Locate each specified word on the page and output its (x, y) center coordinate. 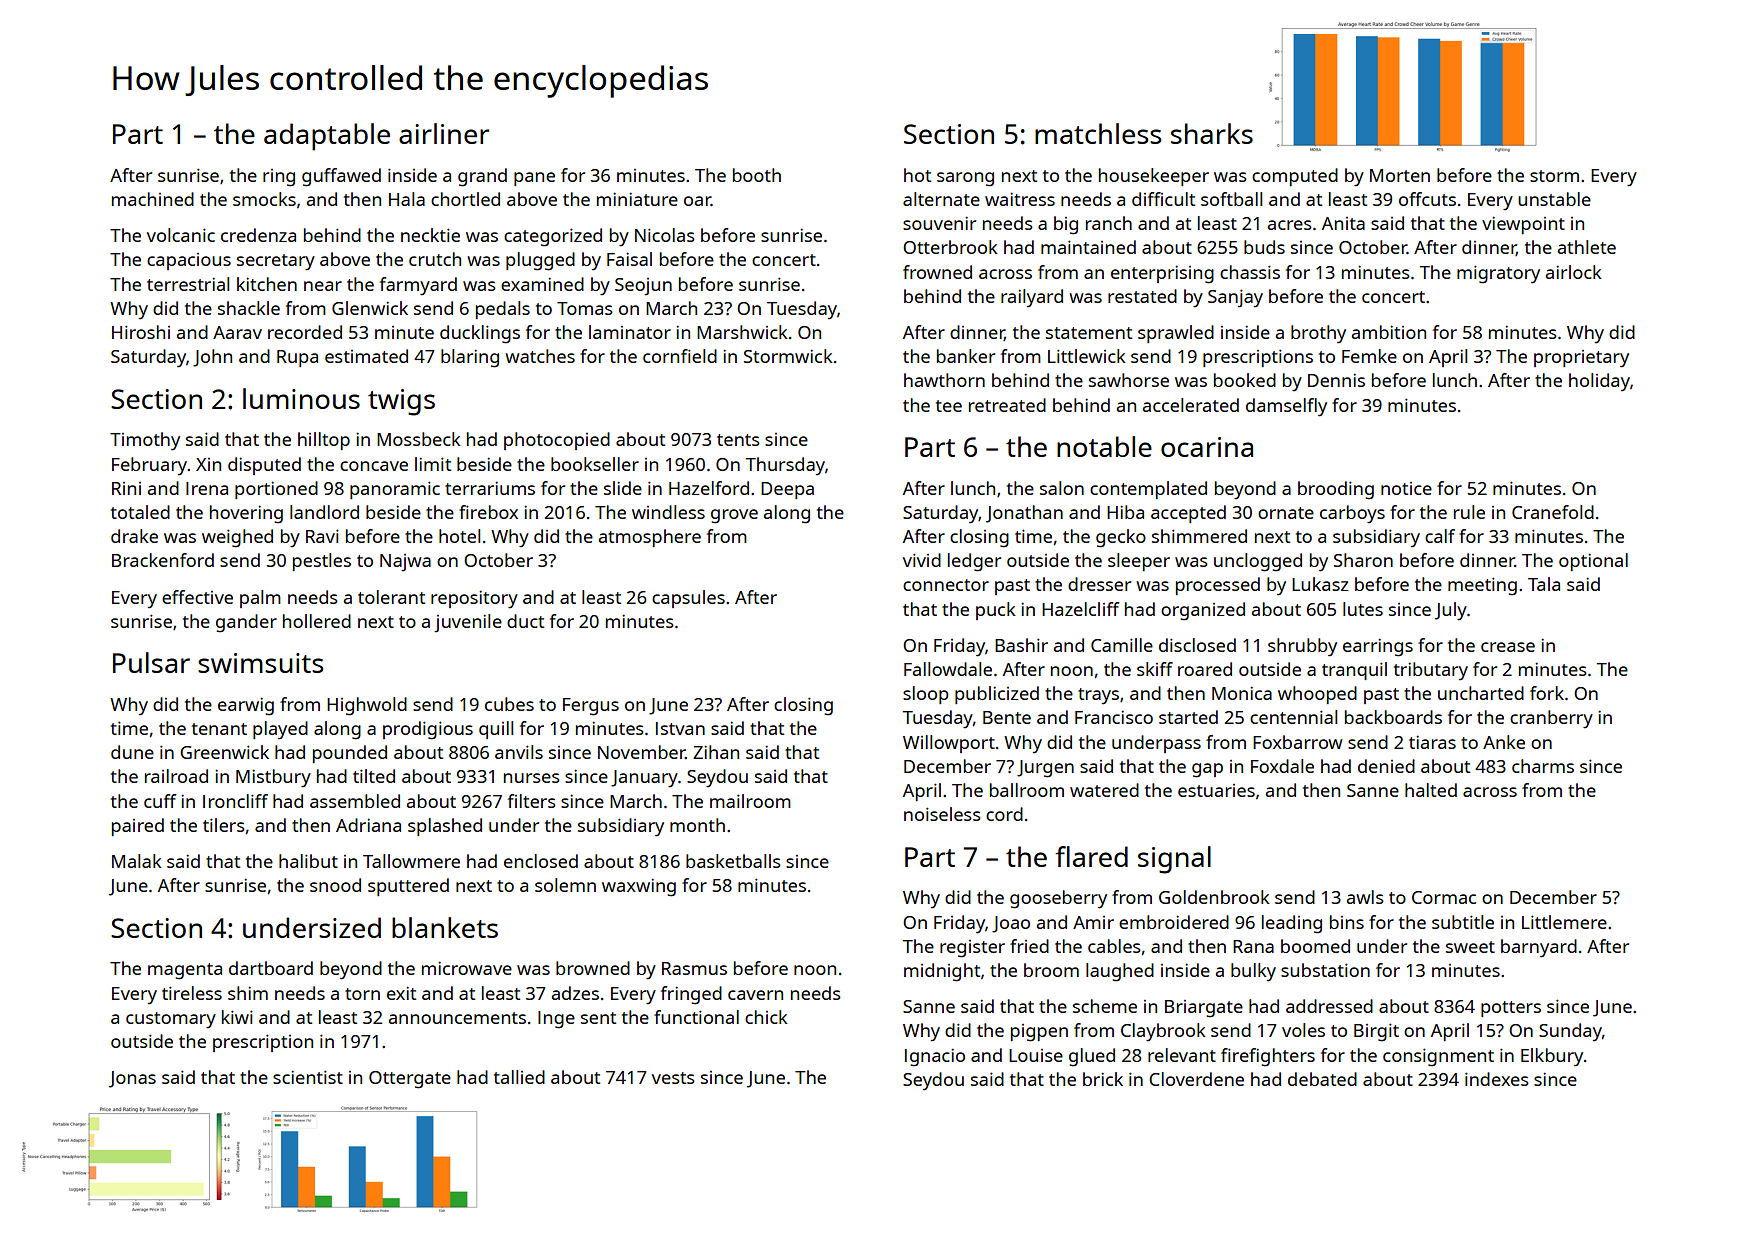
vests (673, 1078)
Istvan (680, 728)
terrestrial (188, 284)
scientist (308, 1077)
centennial (1293, 717)
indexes (1497, 1079)
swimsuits (260, 663)
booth (757, 175)
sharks (1212, 133)
